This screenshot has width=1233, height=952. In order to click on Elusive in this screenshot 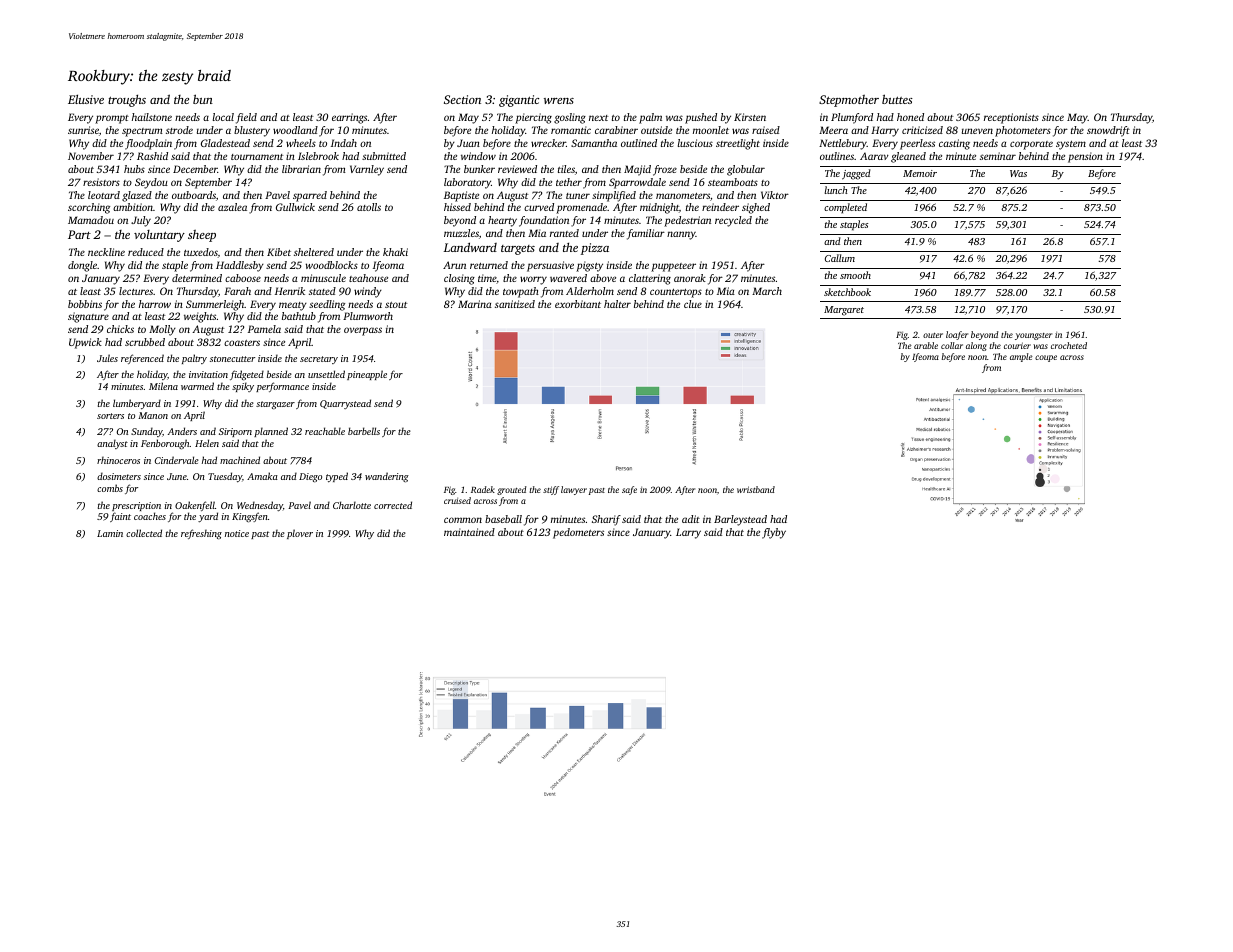, I will do `click(86, 99)`.
